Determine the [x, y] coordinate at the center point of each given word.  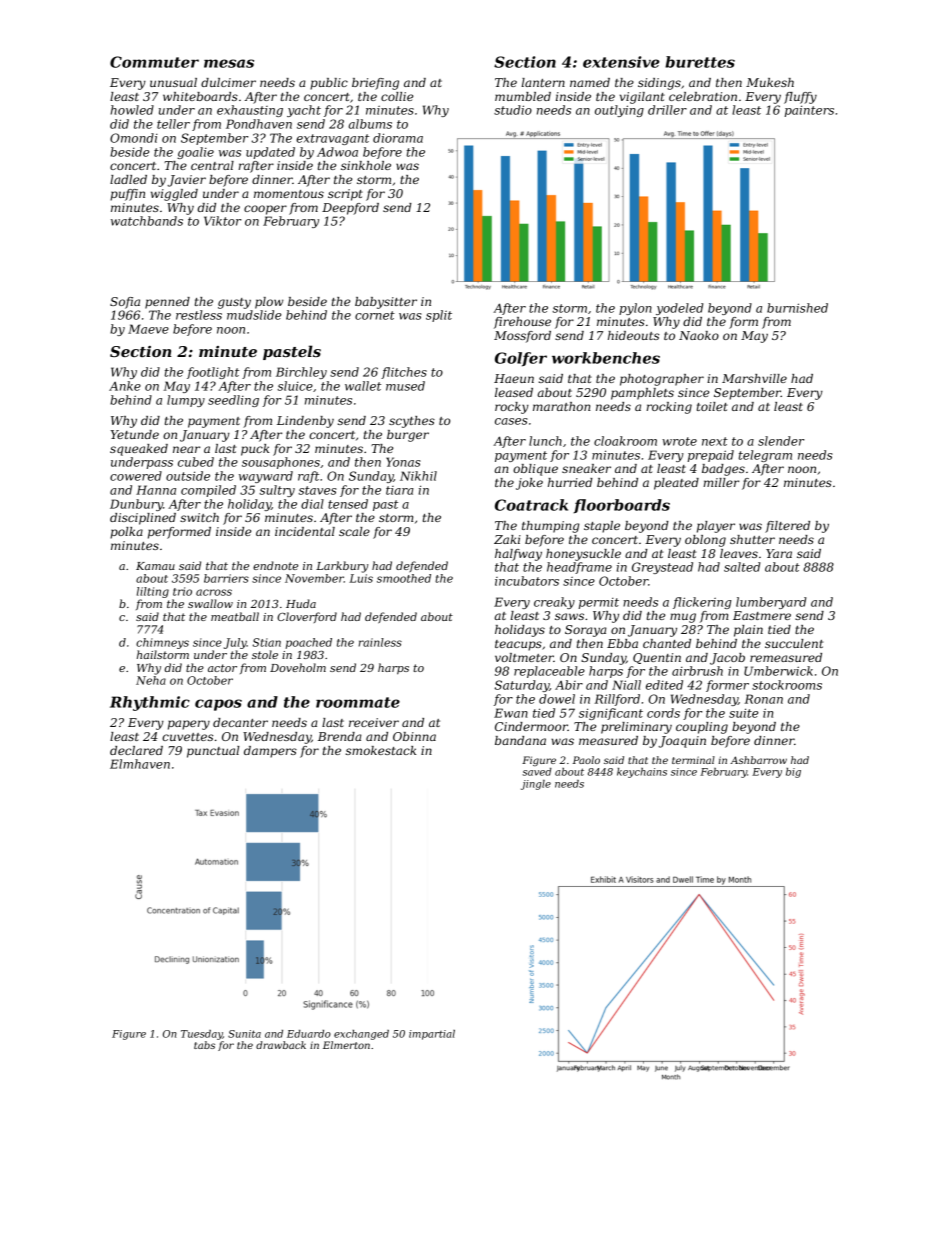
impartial [432, 1035]
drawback [281, 1045]
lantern [543, 82]
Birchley [301, 373]
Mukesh [770, 82]
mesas [229, 63]
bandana [520, 740]
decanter [240, 722]
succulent [794, 643]
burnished [797, 308]
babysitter [386, 303]
